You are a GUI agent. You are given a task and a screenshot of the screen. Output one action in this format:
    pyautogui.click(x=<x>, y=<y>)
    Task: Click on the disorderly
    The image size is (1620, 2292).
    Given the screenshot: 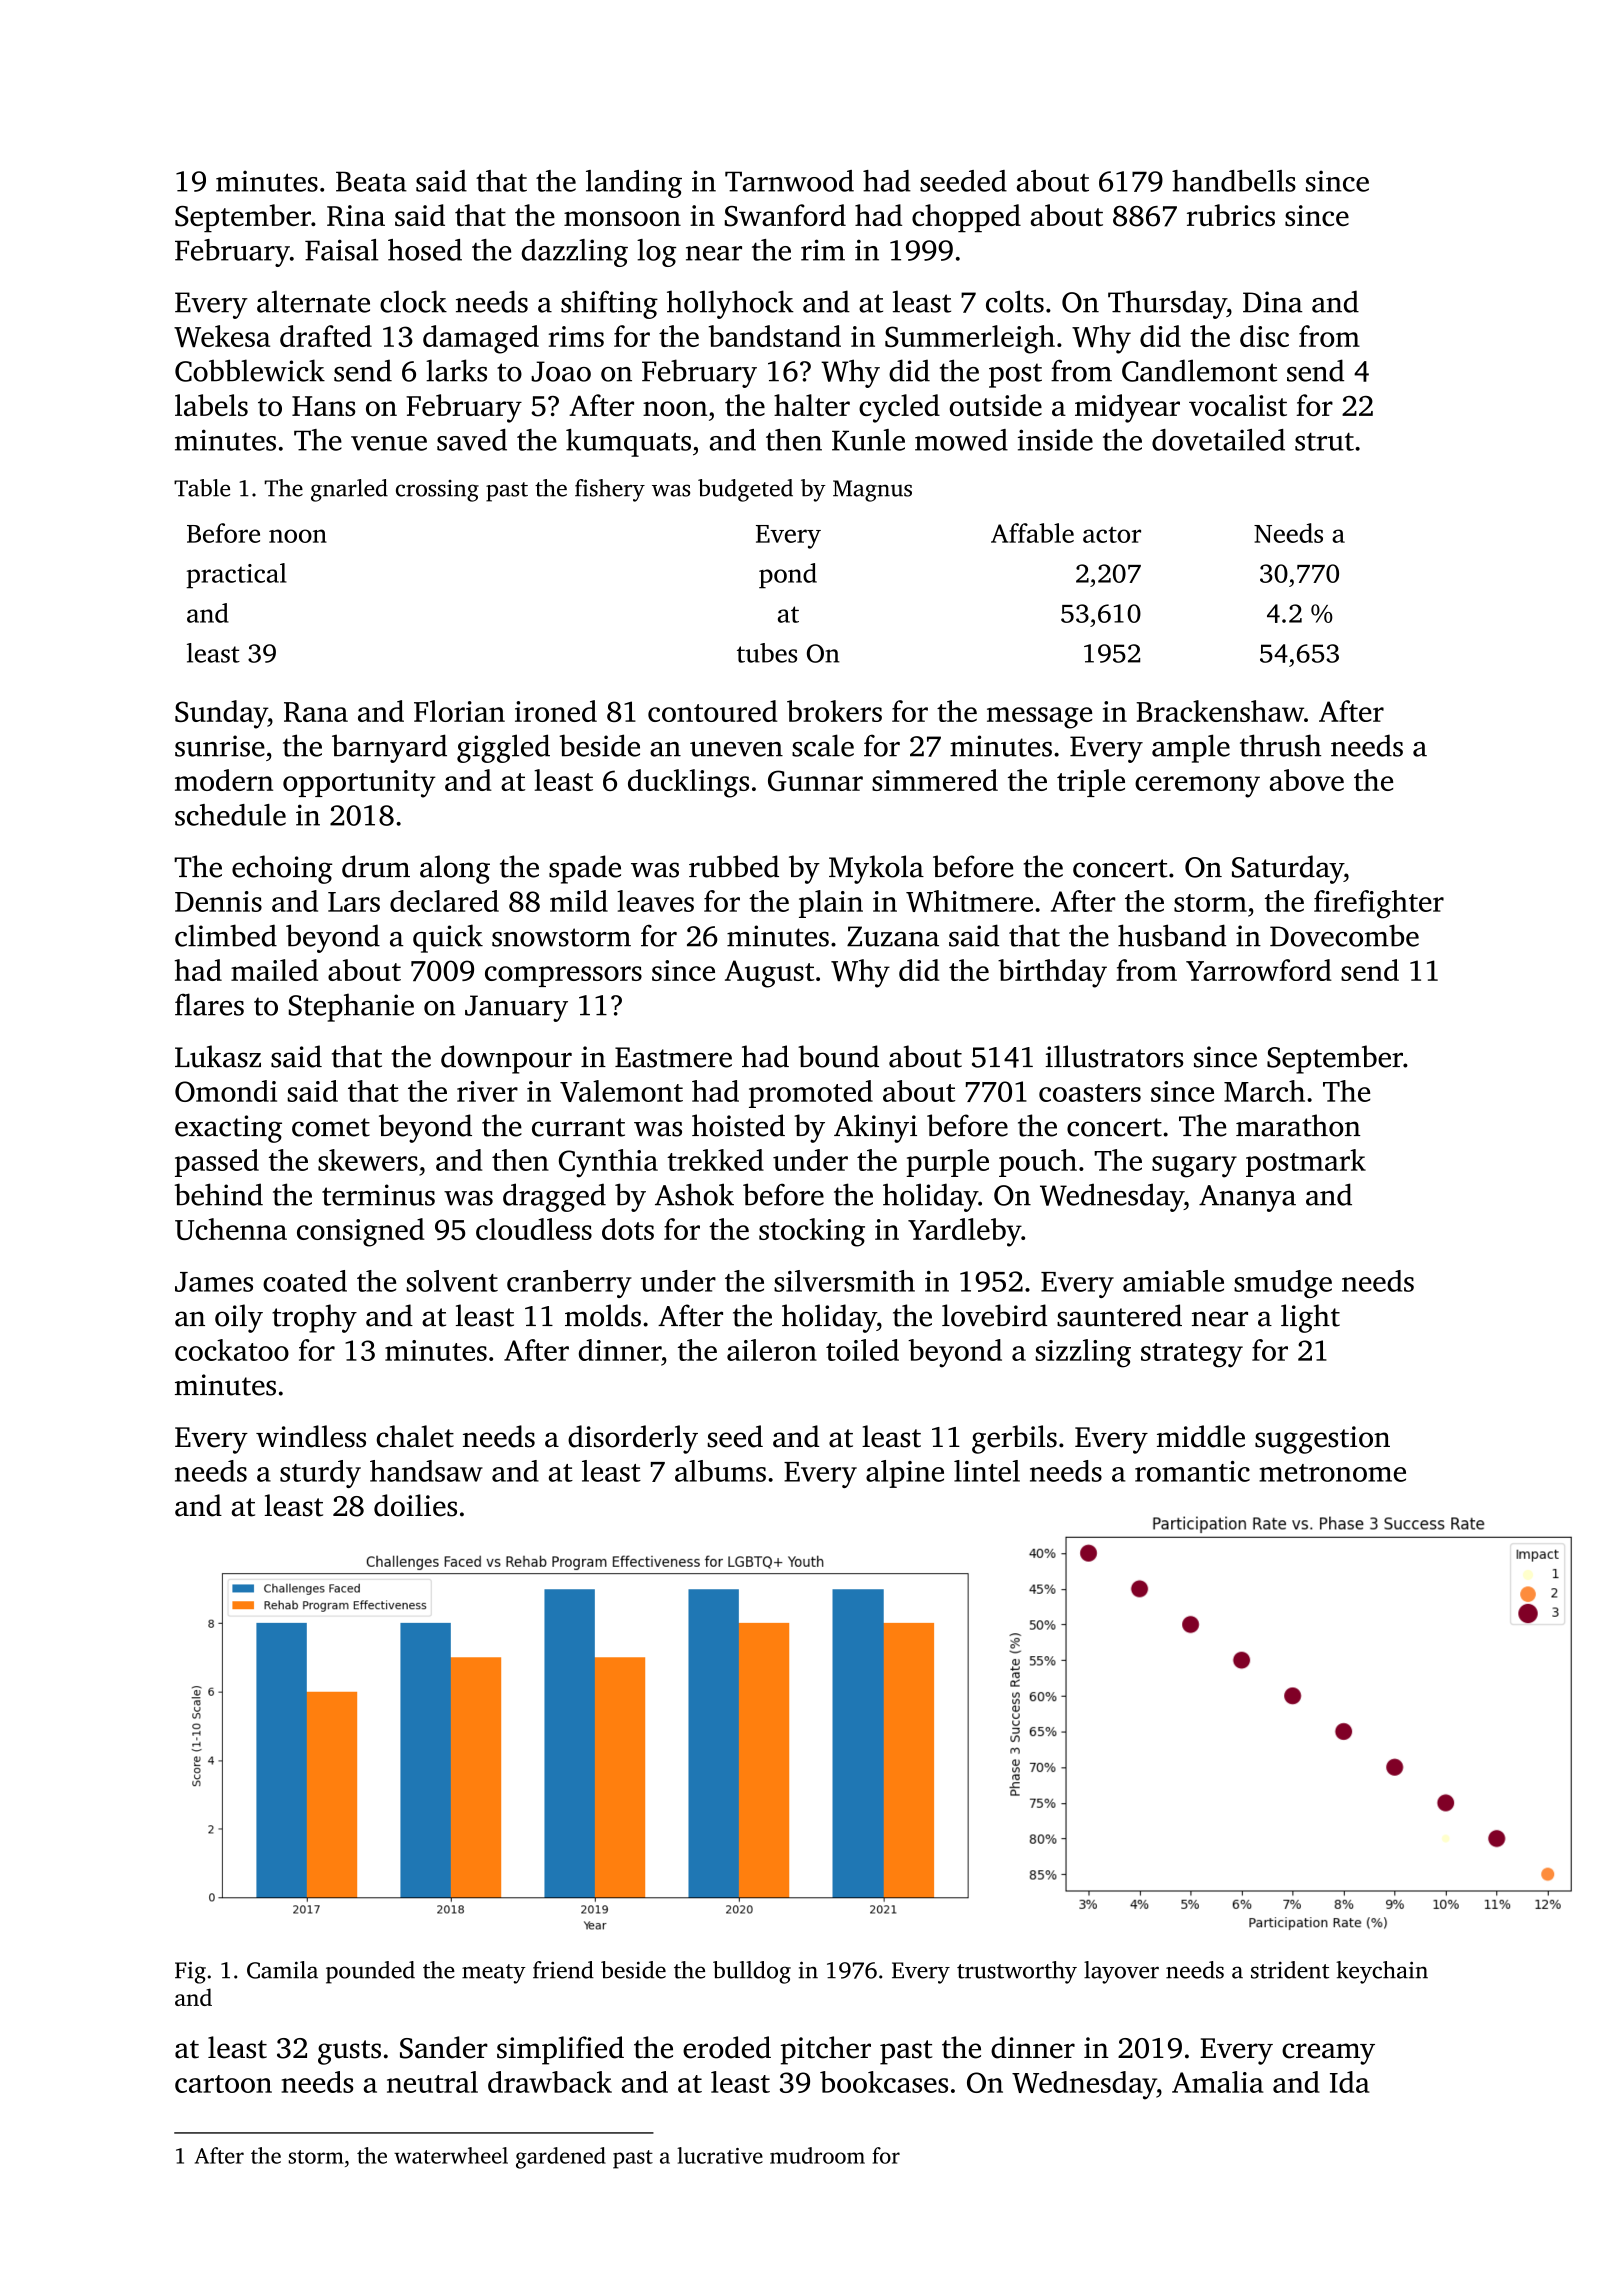 What is the action you would take?
    pyautogui.click(x=633, y=1439)
